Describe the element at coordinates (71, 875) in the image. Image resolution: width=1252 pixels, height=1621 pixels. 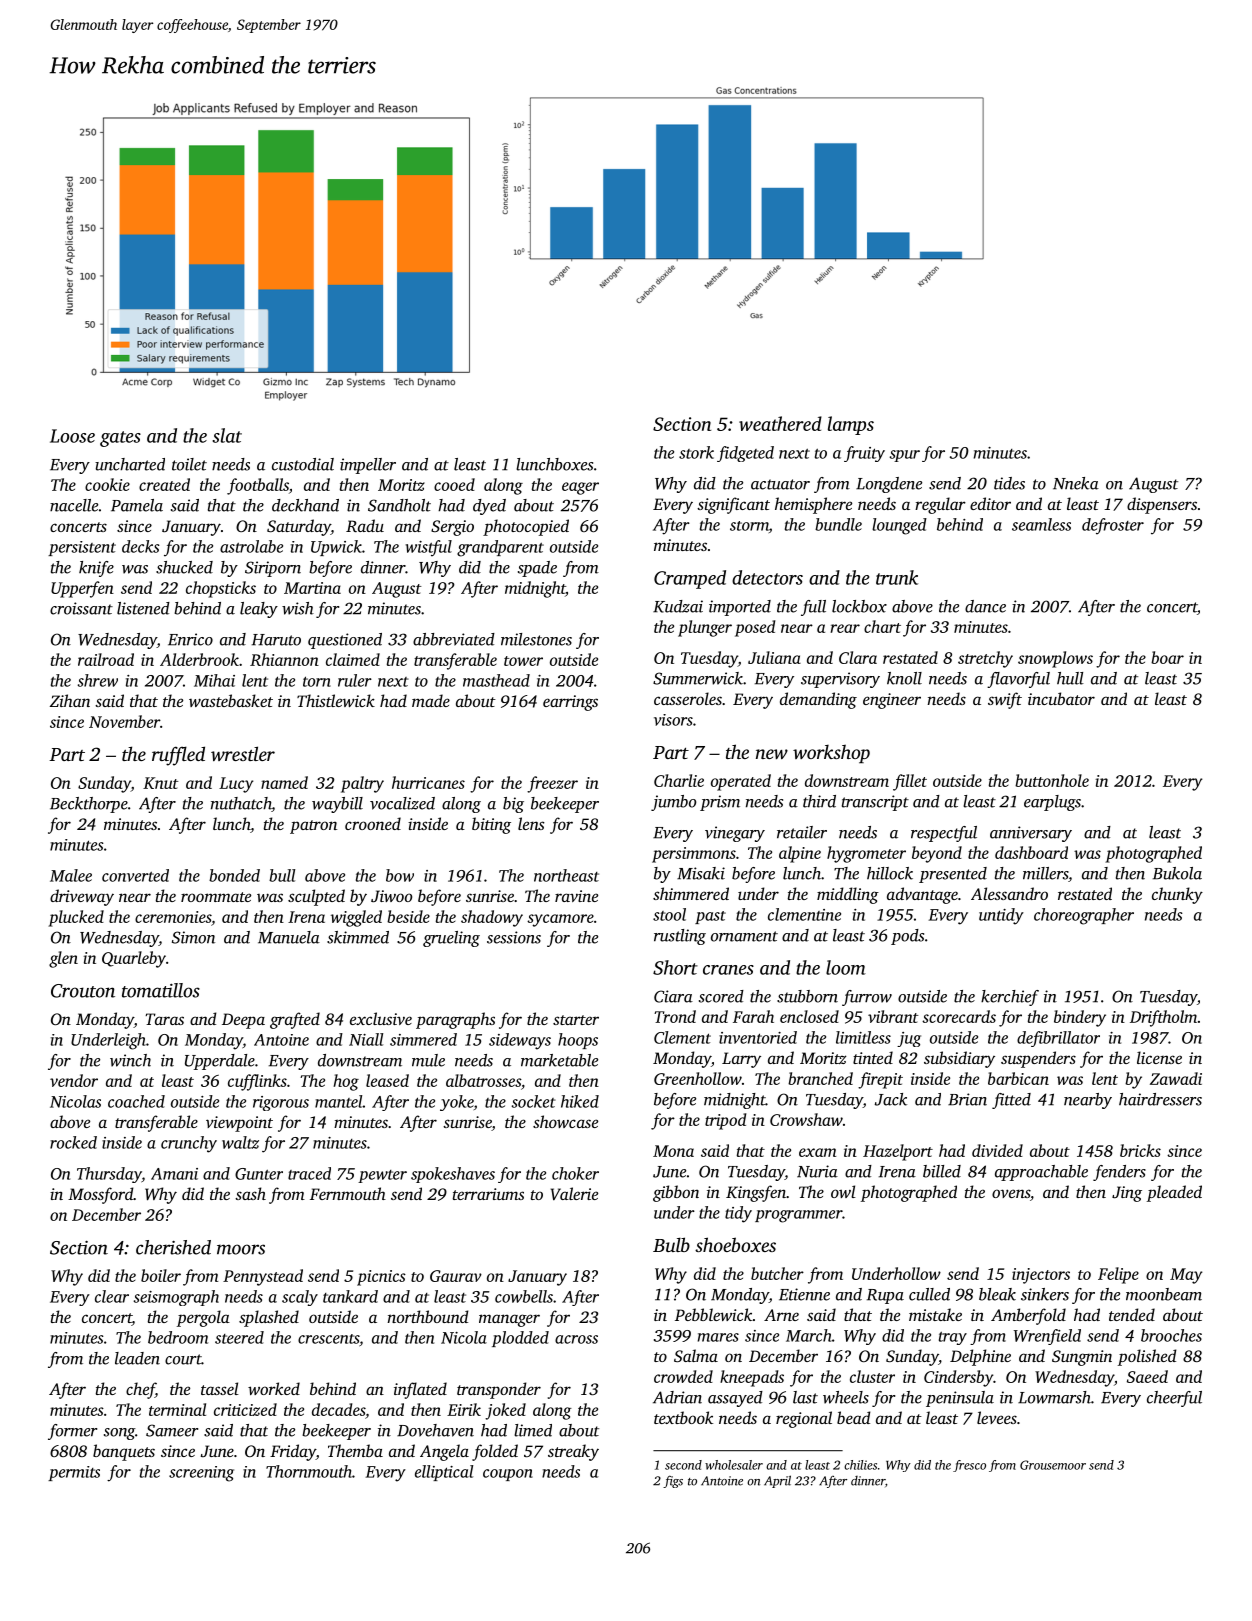
I see `Malee` at that location.
